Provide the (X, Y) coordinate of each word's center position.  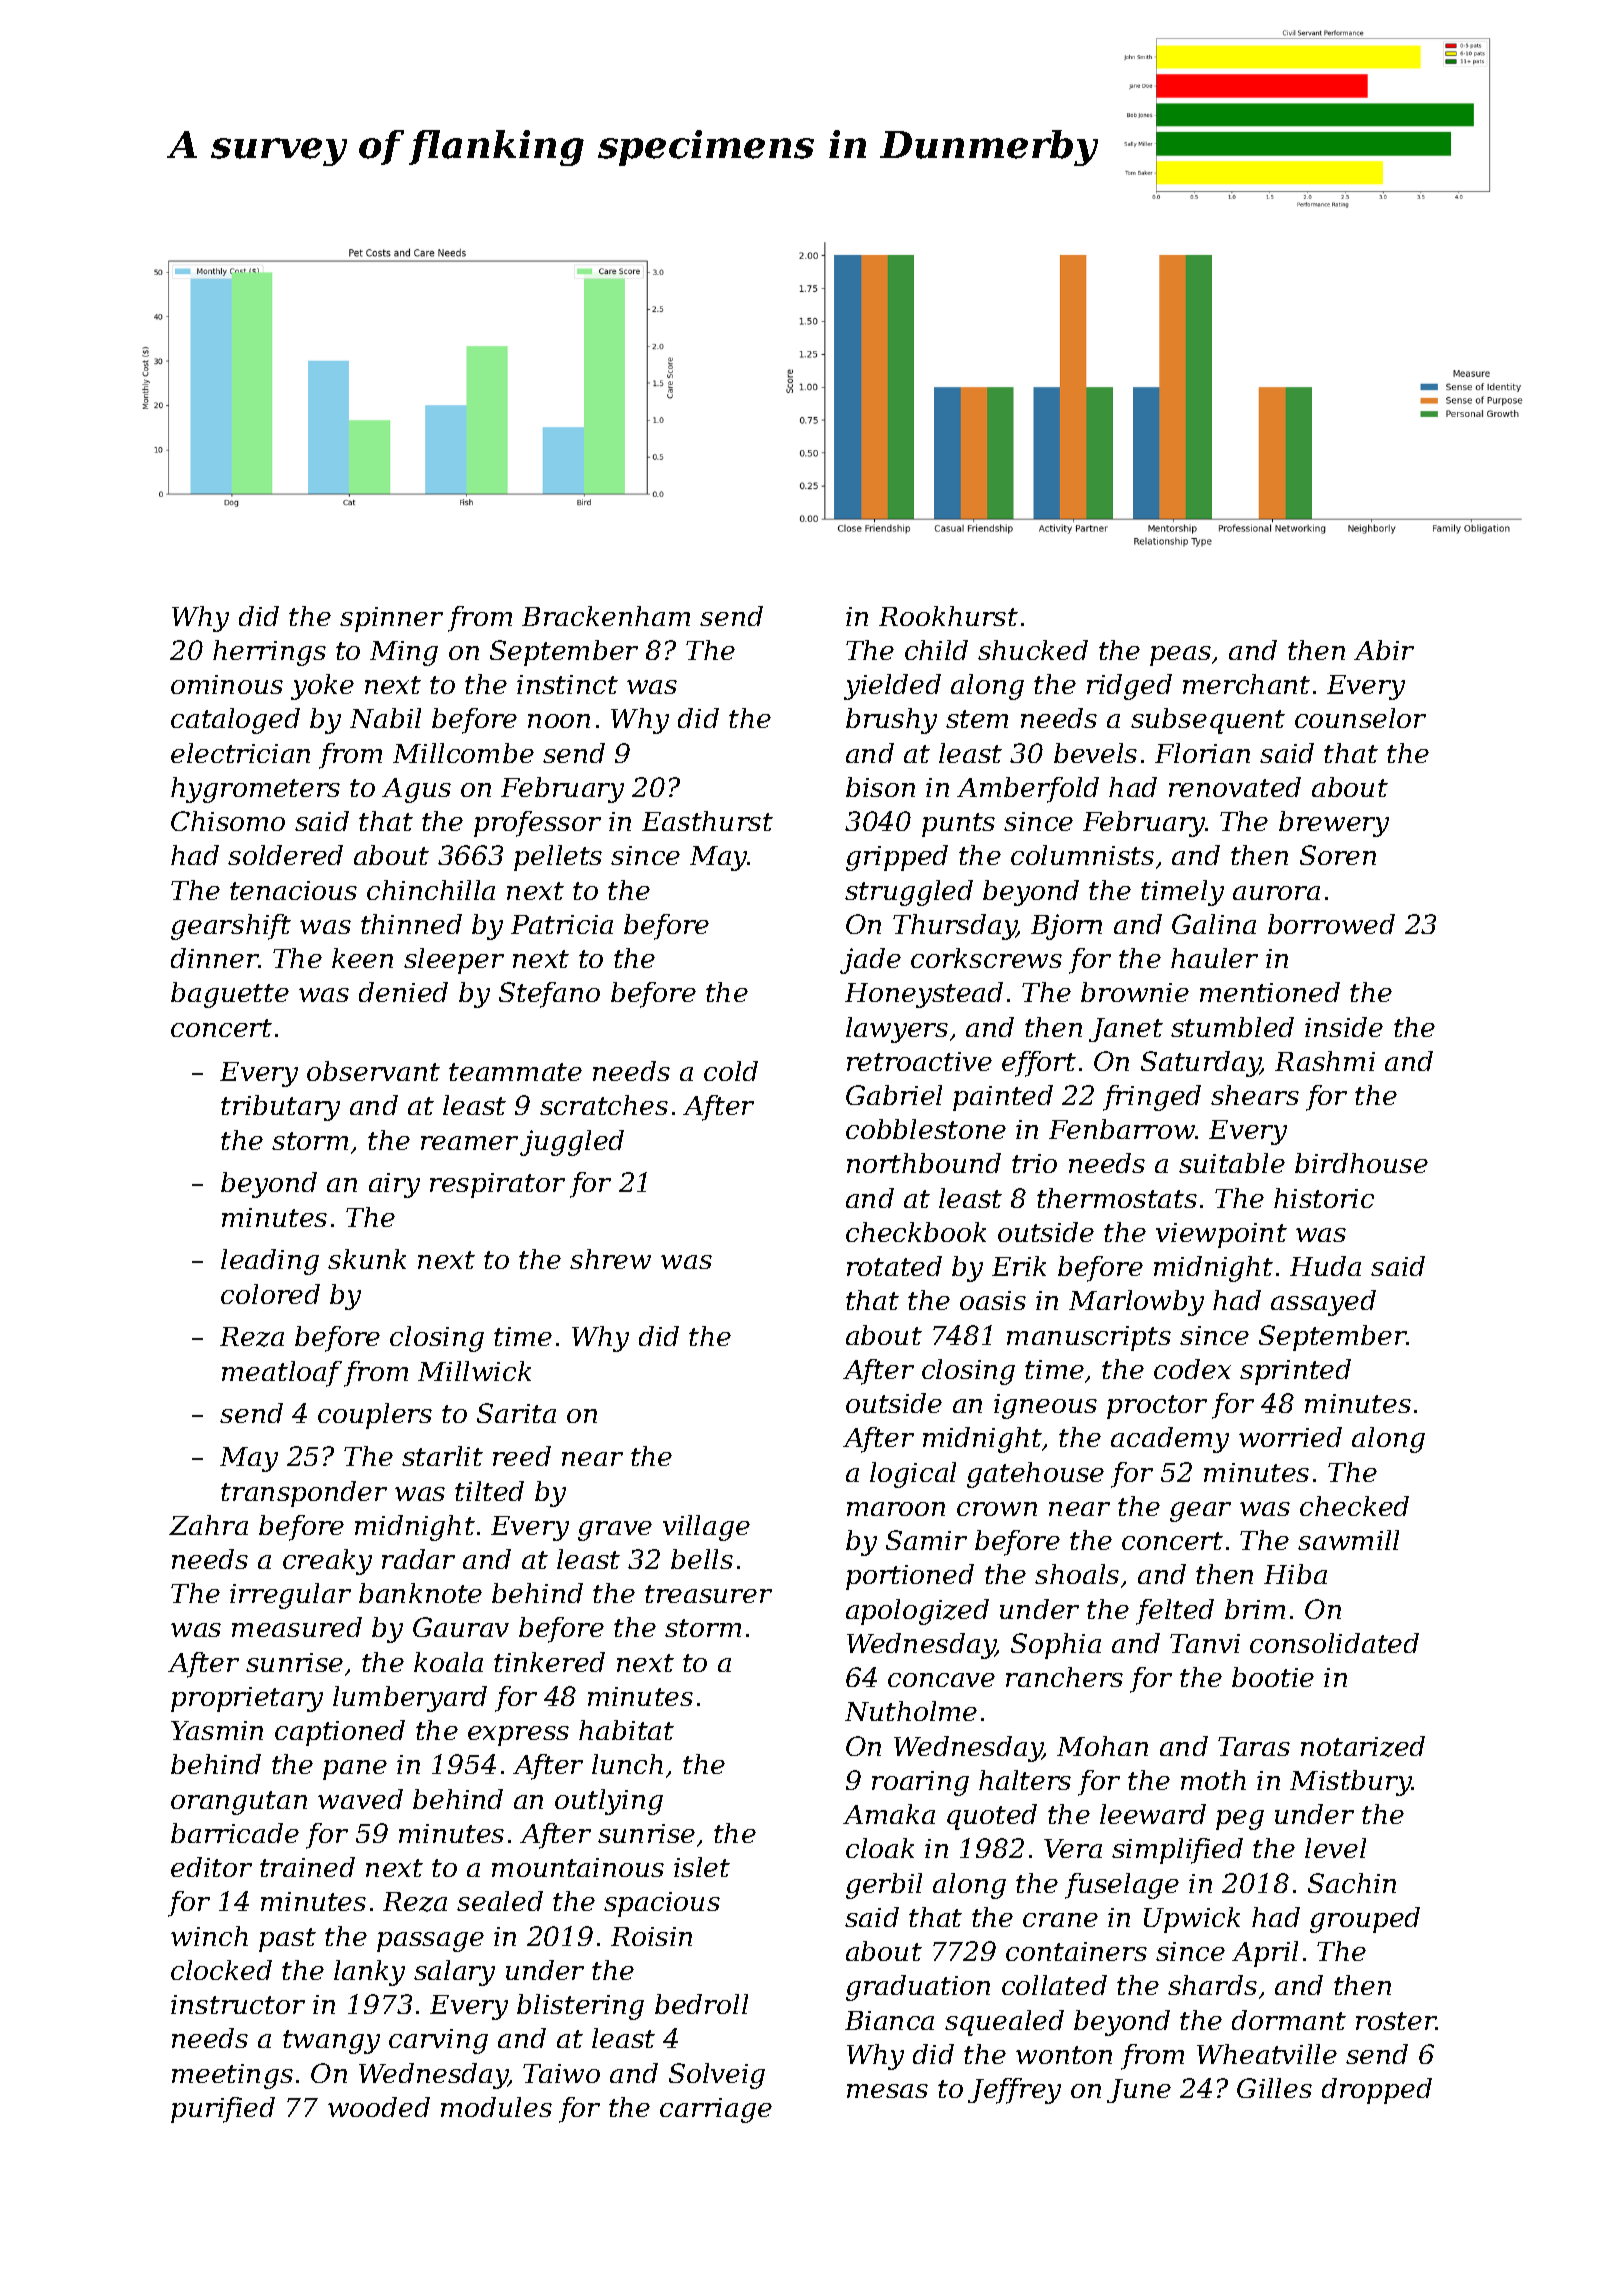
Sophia (1056, 1646)
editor (211, 1867)
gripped (897, 858)
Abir (1384, 650)
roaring (920, 1783)
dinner (215, 958)
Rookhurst (948, 616)
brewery (1334, 824)
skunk (367, 1259)
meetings (232, 2076)
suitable (1232, 1163)
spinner (391, 619)
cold (731, 1071)
